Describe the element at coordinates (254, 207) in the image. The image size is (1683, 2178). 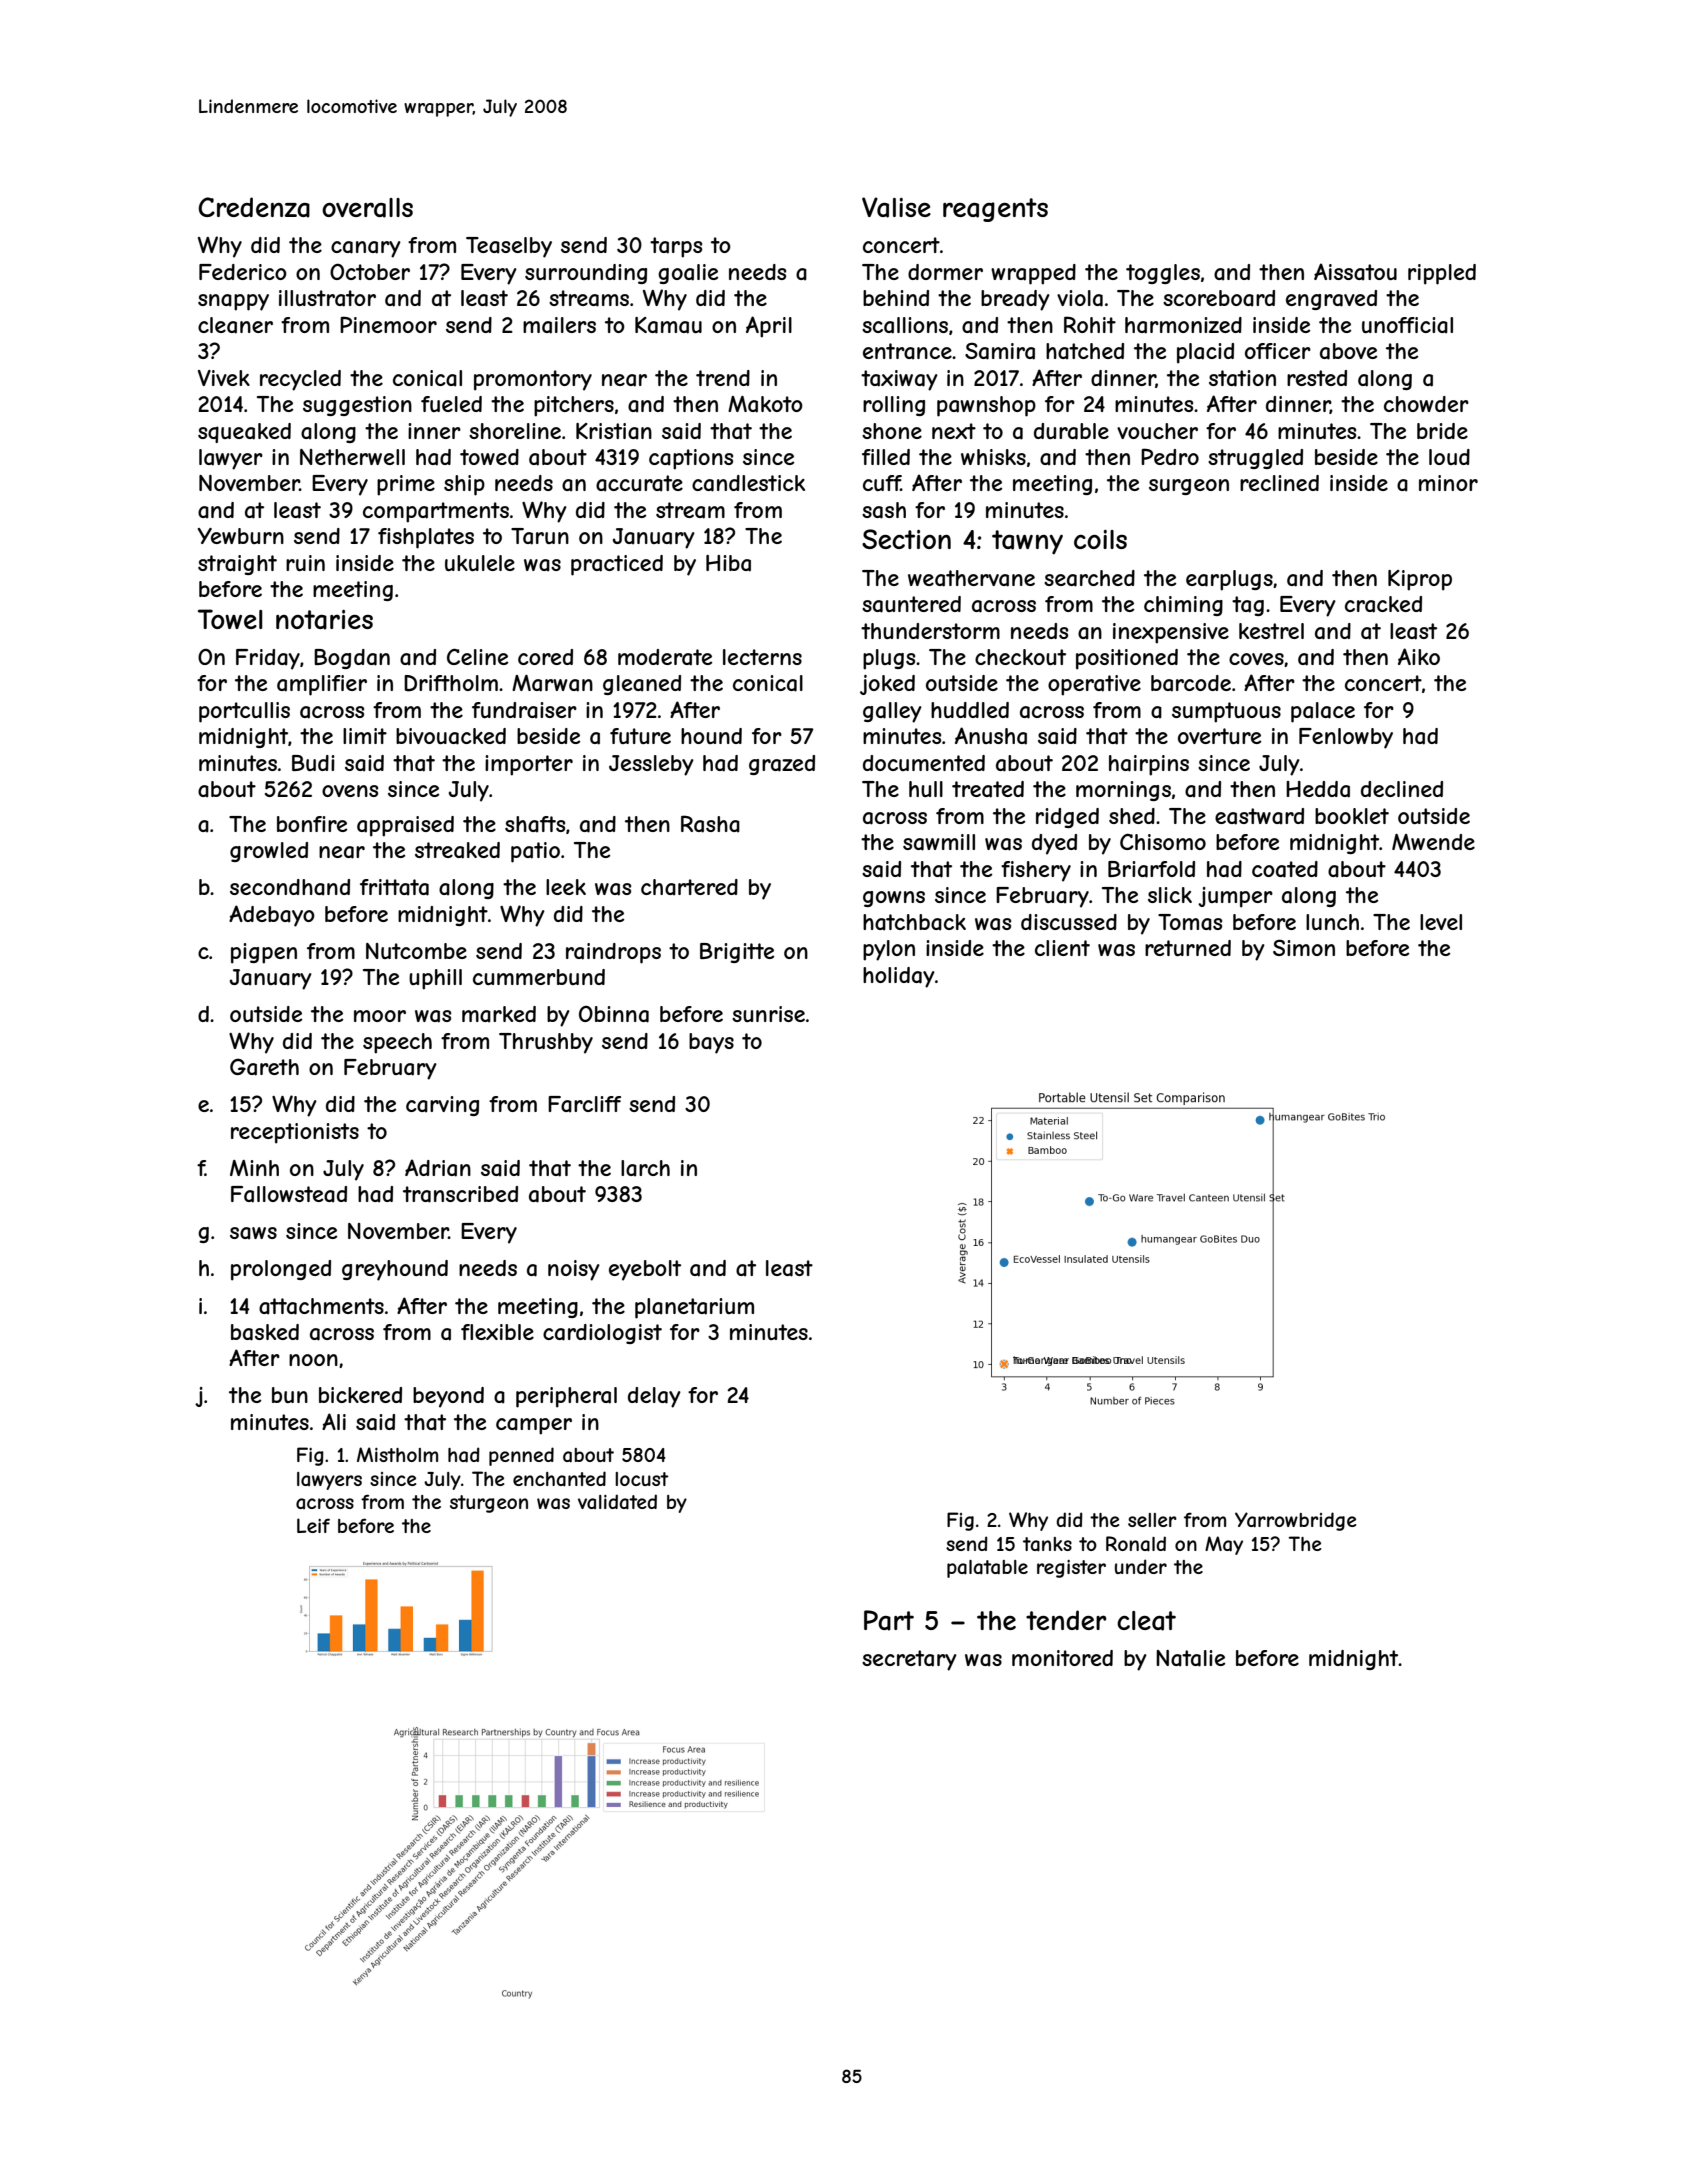
I see `Credenza` at that location.
